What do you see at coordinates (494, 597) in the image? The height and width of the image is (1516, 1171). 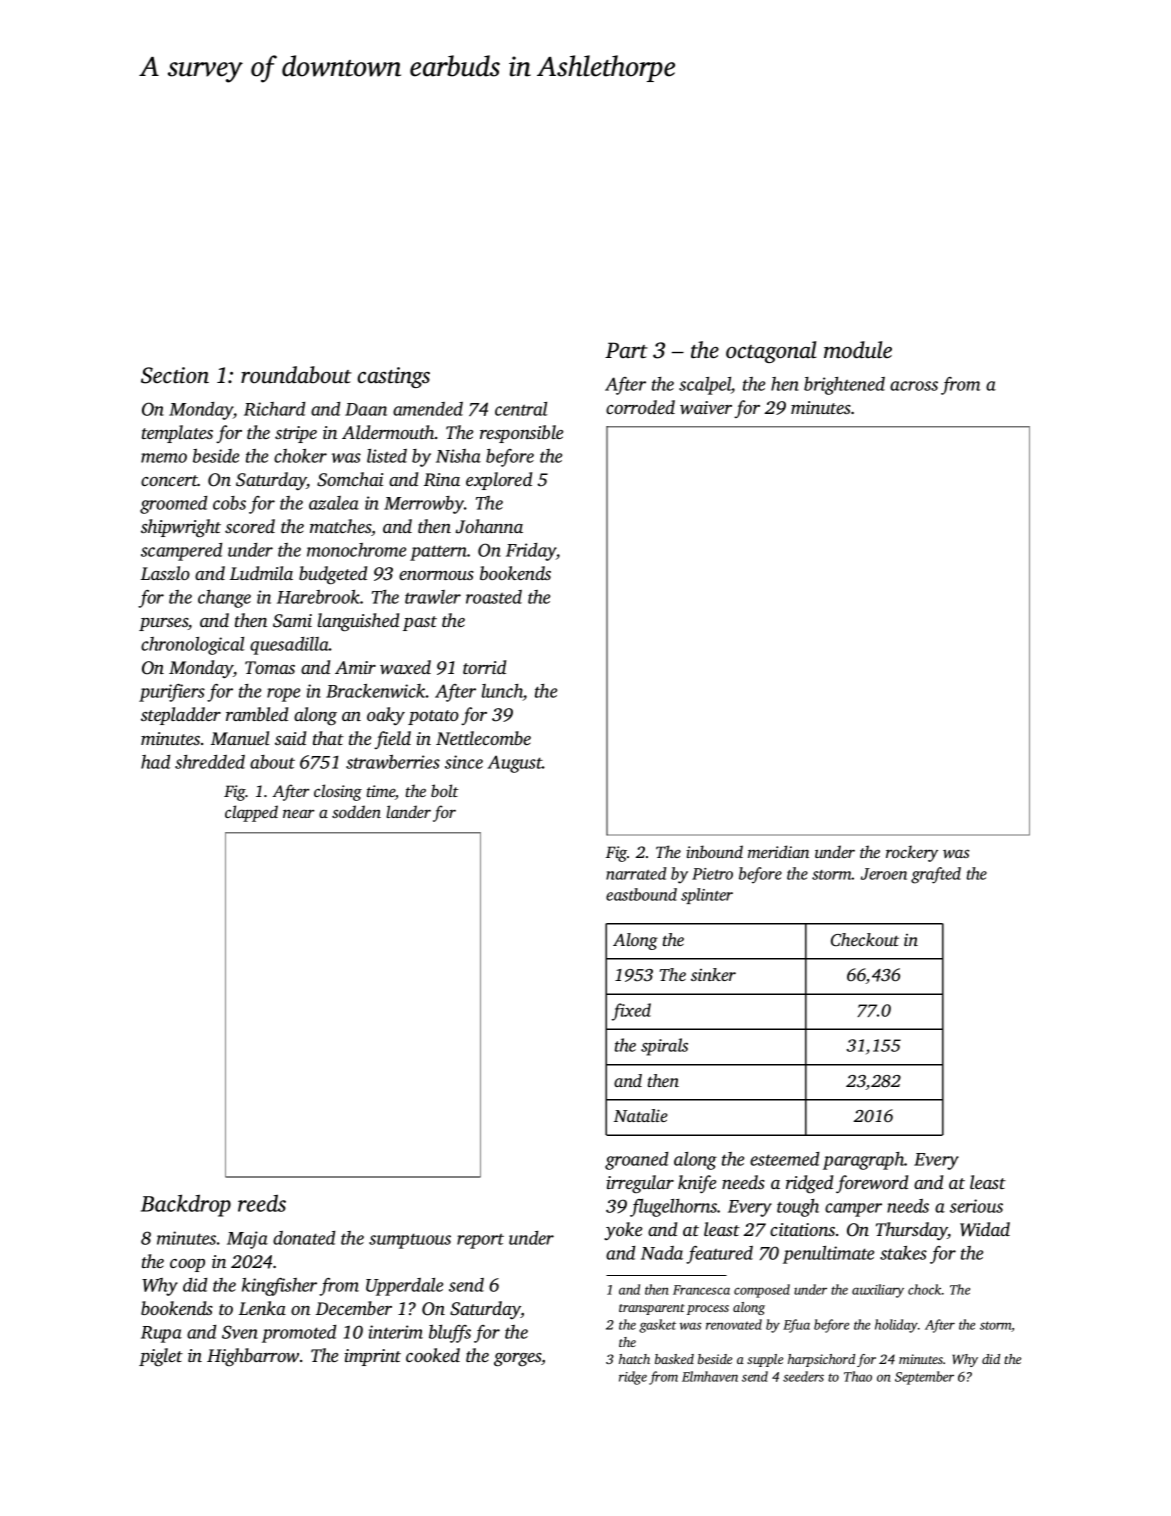 I see `roasted` at bounding box center [494, 597].
